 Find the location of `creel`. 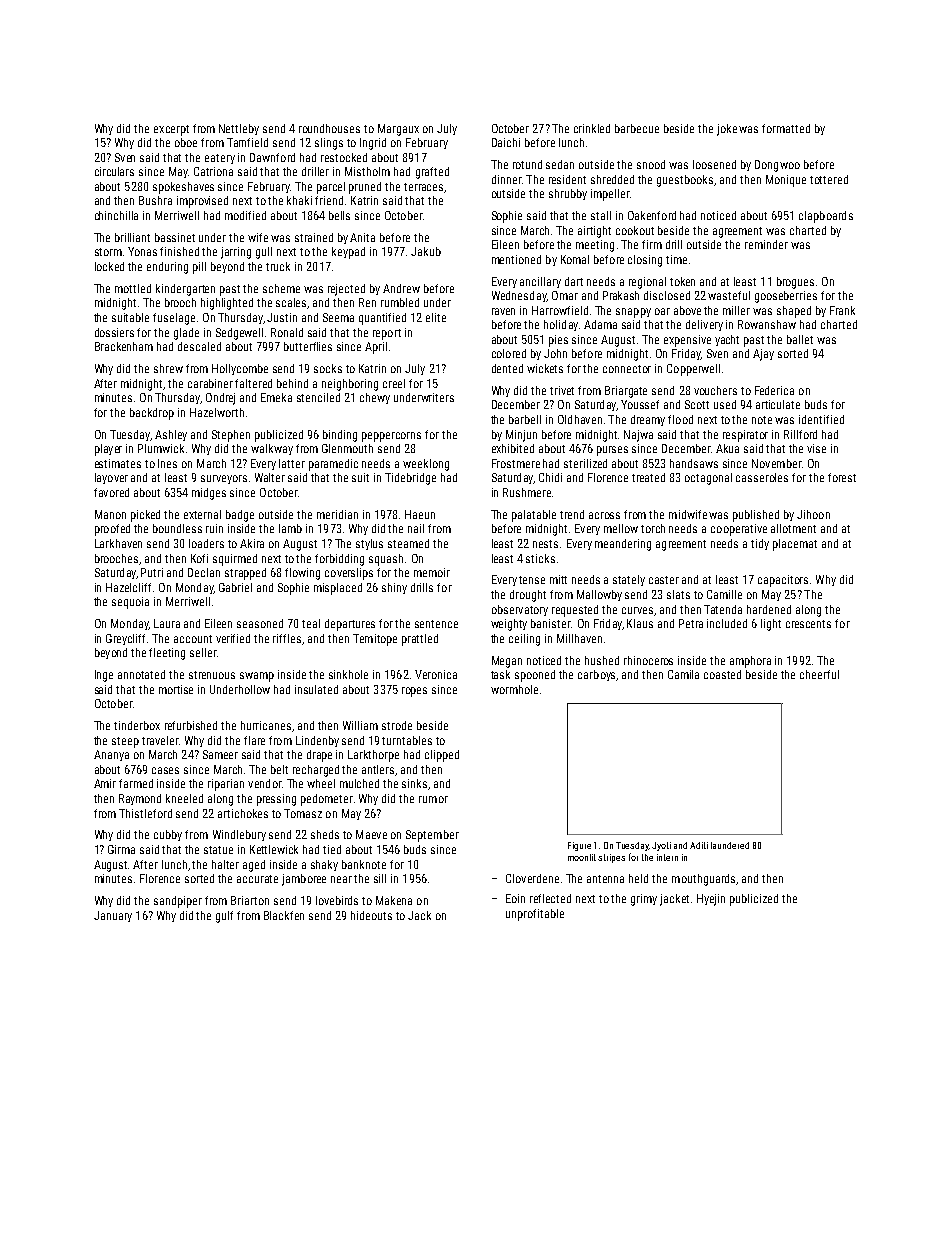

creel is located at coordinates (394, 383).
